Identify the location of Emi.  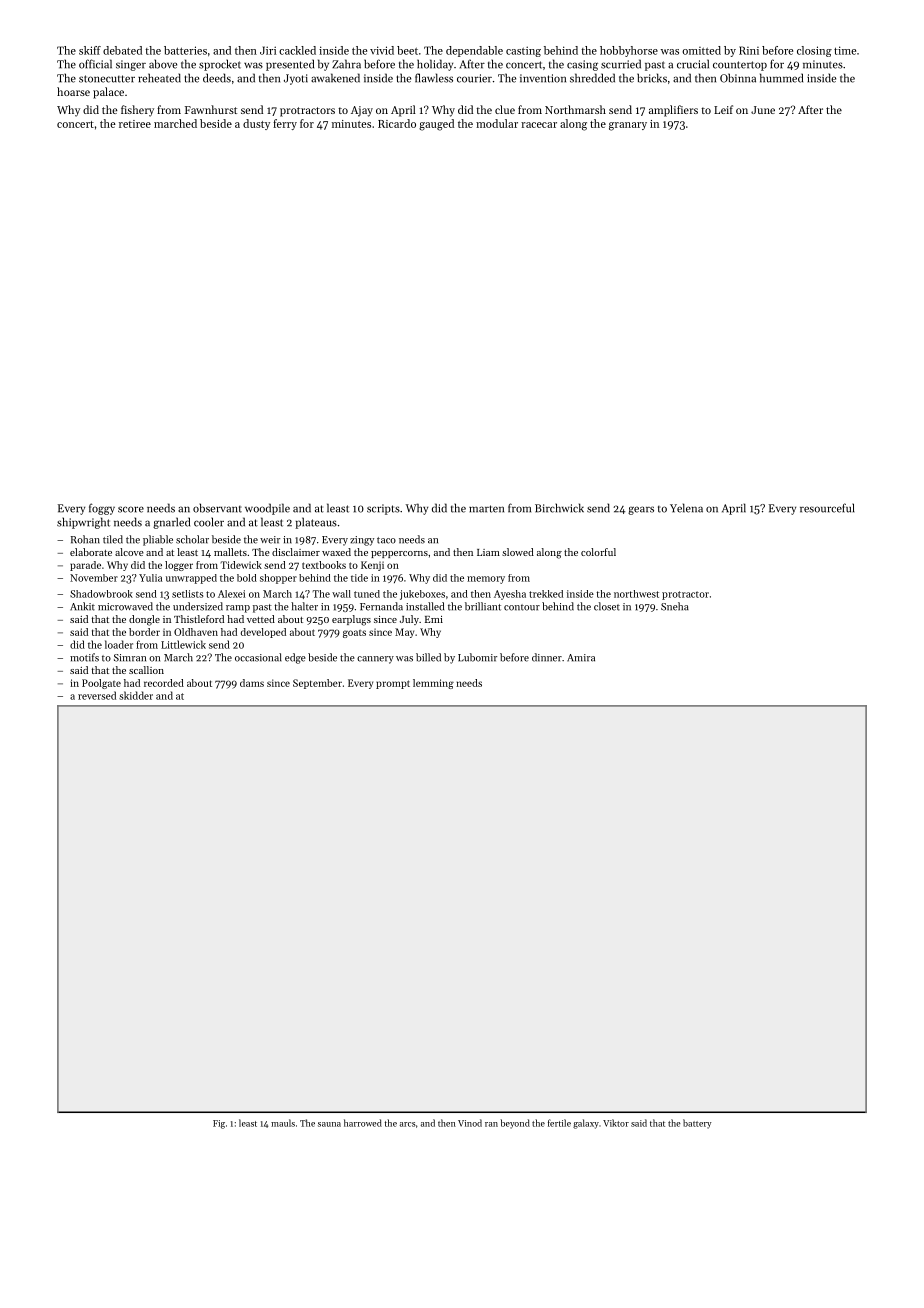
(434, 619).
